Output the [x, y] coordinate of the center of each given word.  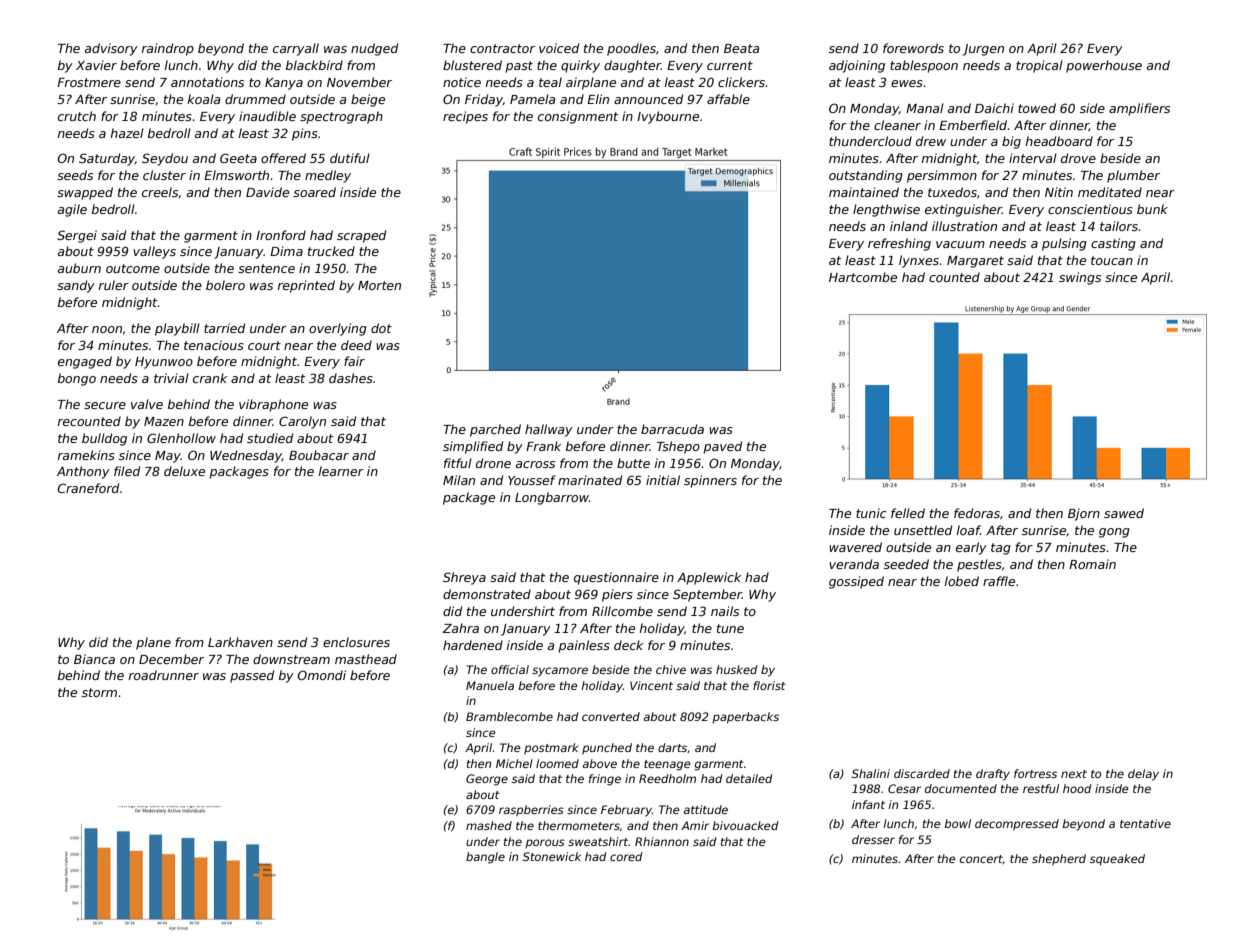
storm [99, 692]
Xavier [96, 65]
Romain [1092, 564]
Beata [741, 48]
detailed [749, 778]
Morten [379, 285]
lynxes [919, 261]
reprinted [306, 286]
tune [730, 628]
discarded [922, 773]
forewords [913, 48]
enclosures [356, 642]
